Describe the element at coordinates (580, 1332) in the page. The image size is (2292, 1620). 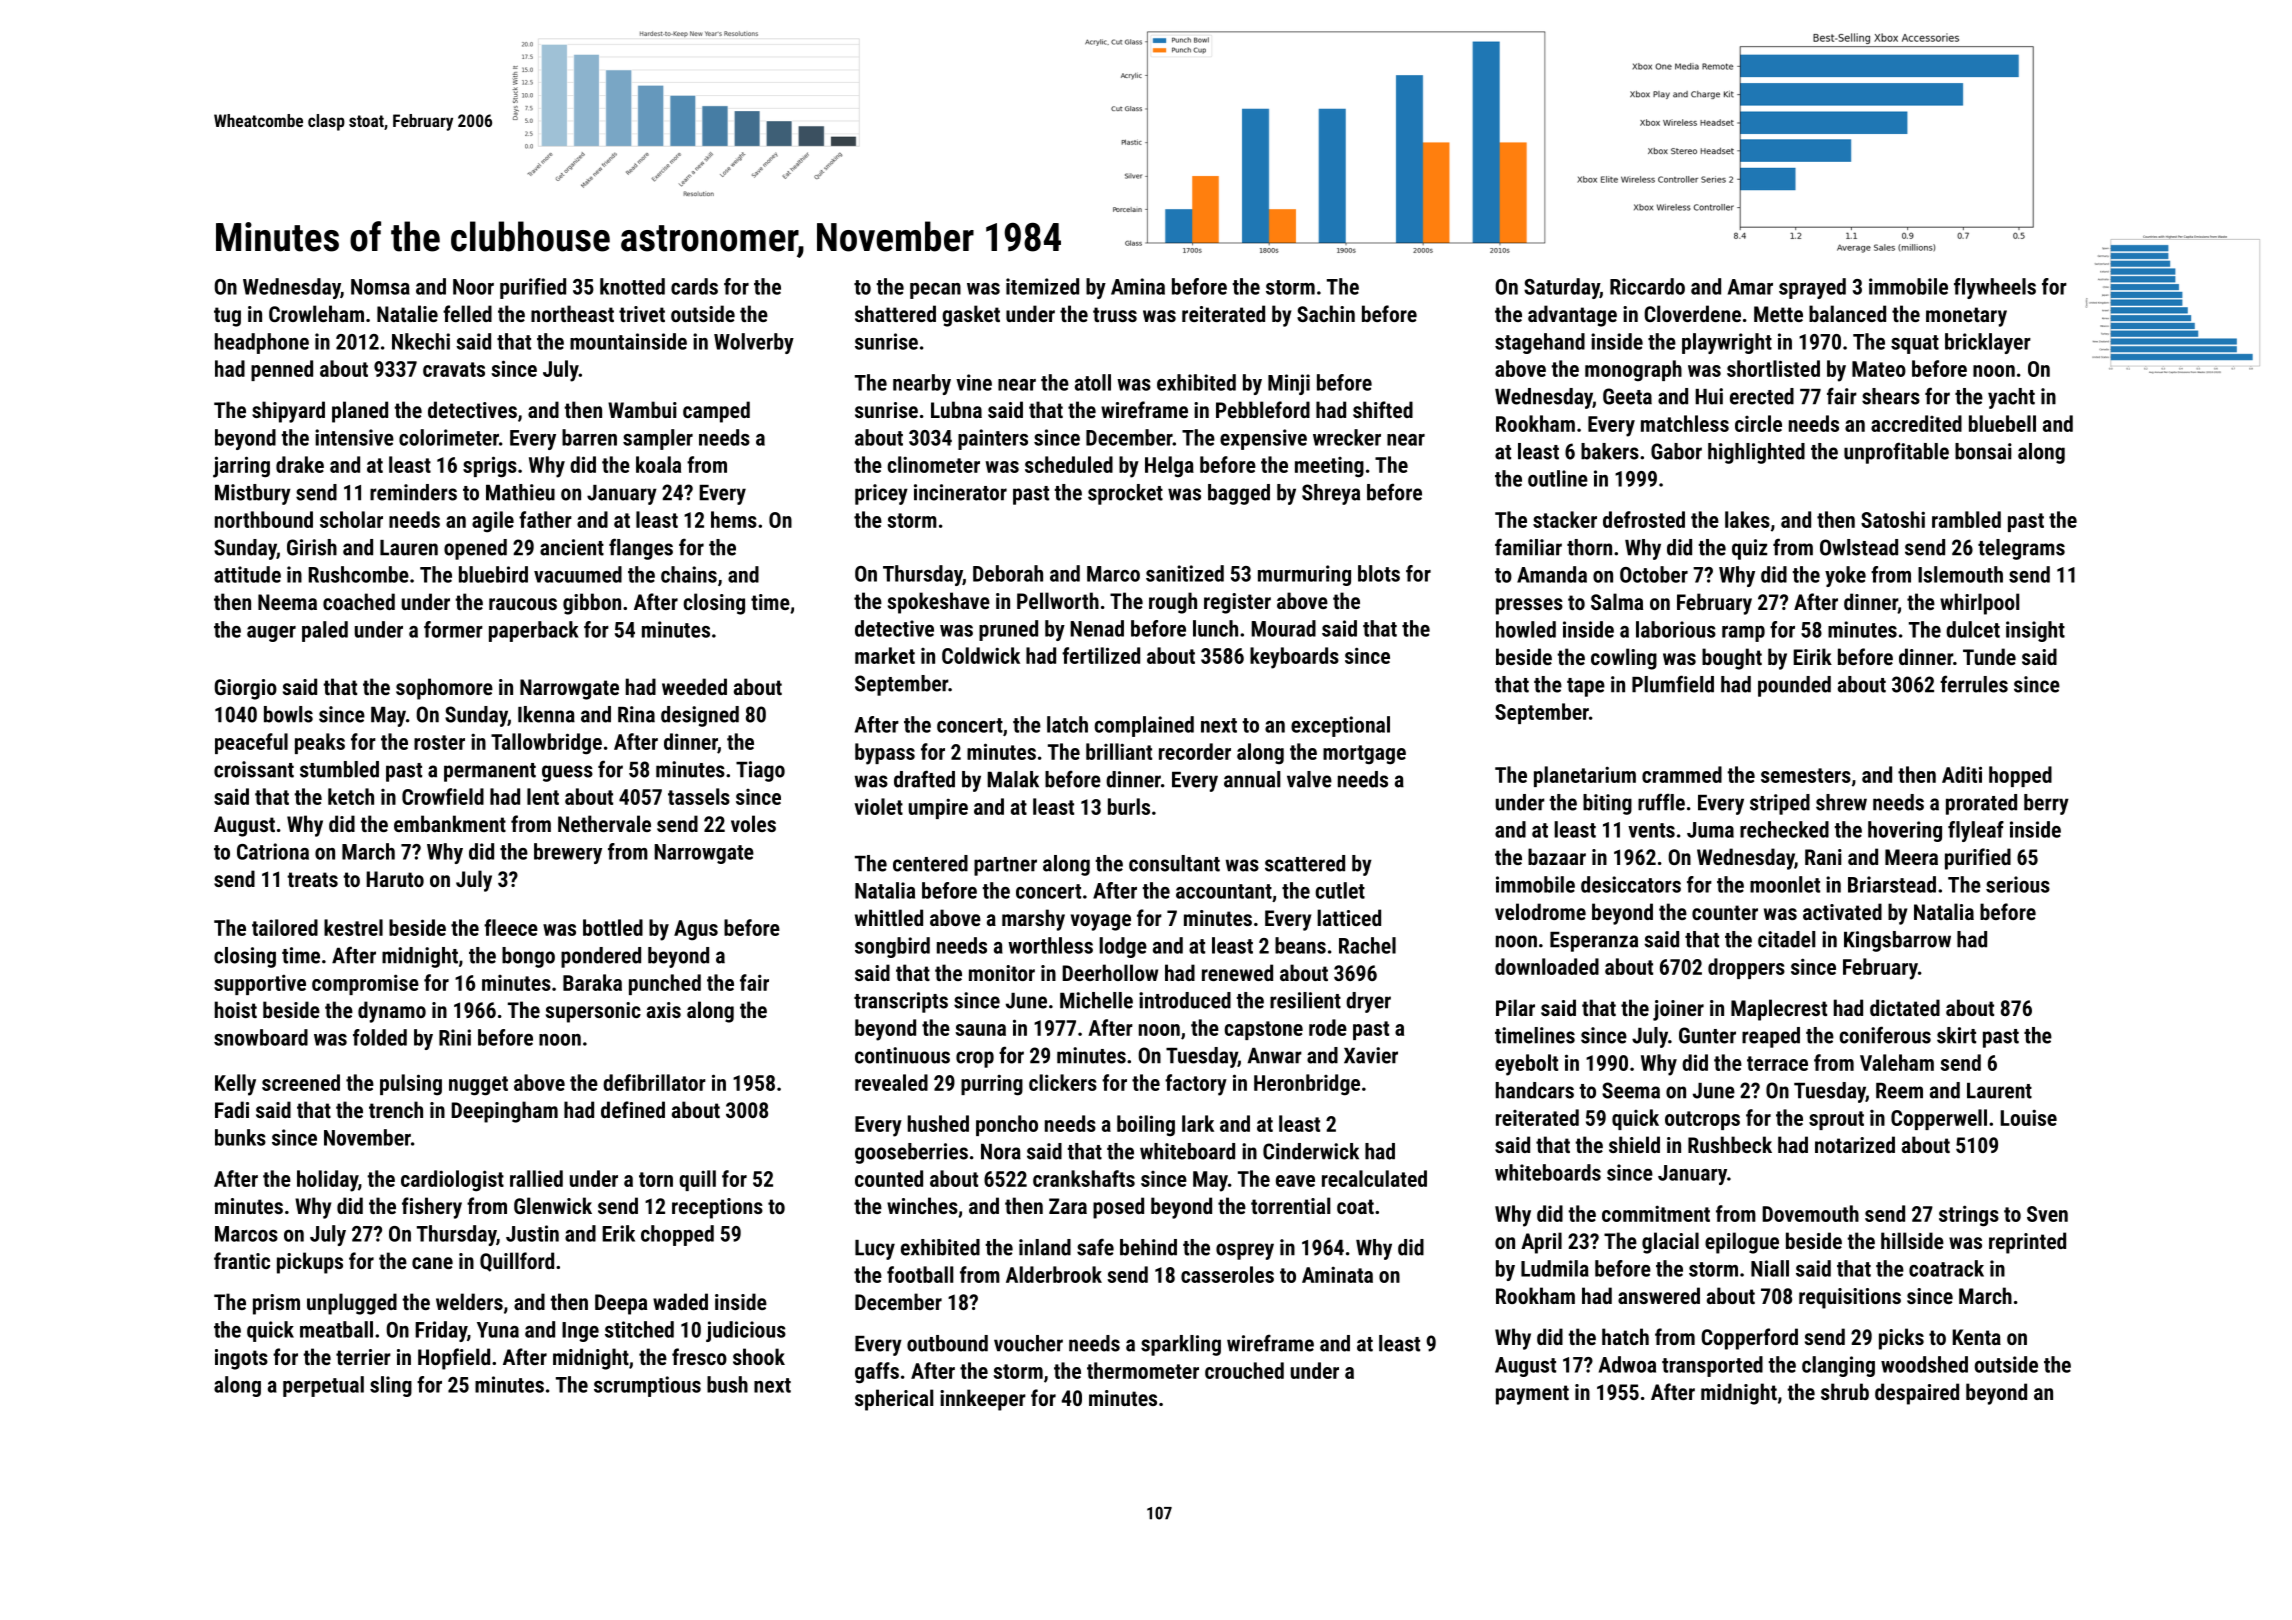
I see `Inge` at that location.
